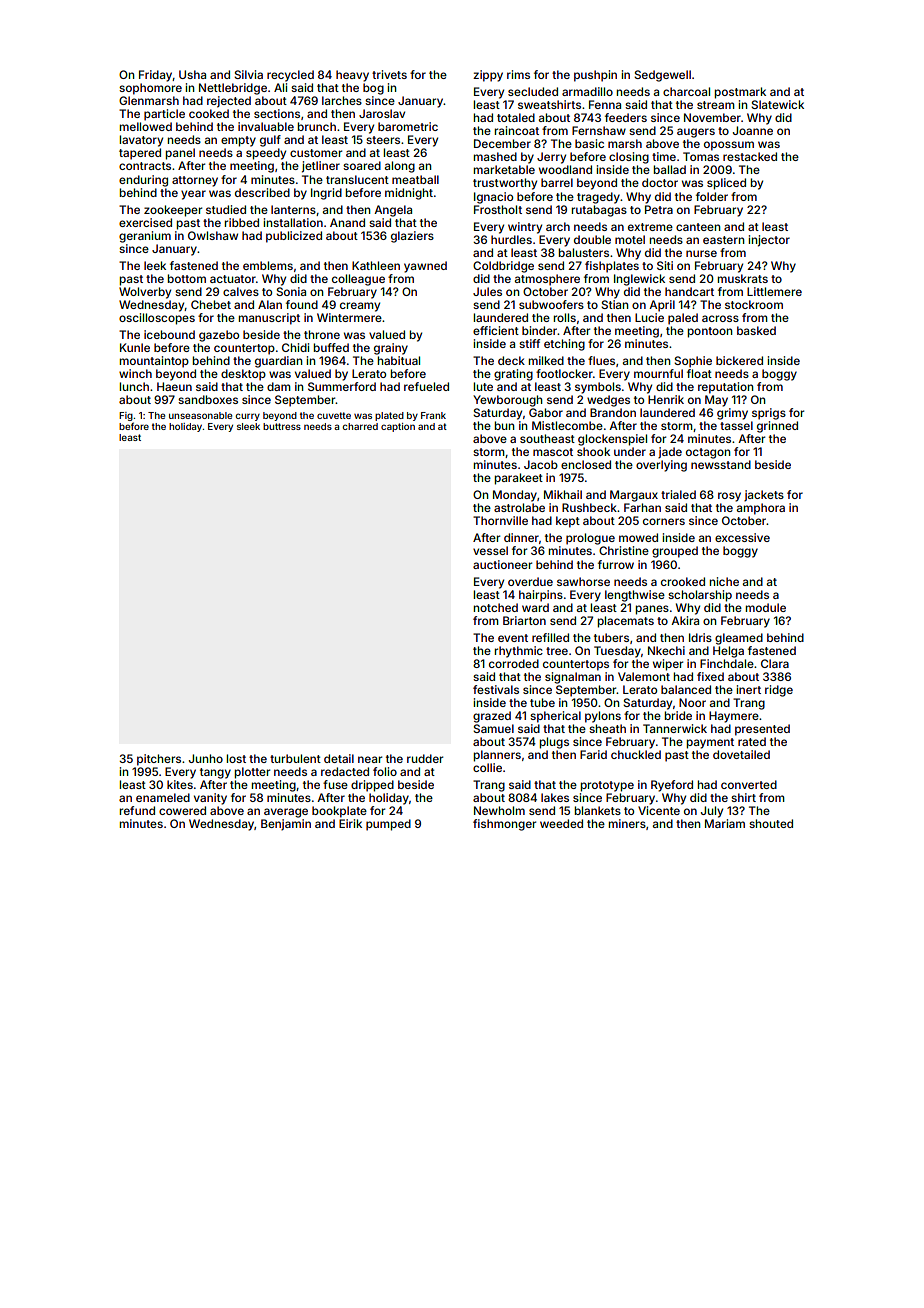 This screenshot has height=1308, width=924. Describe the element at coordinates (736, 425) in the screenshot. I see `tassel` at that location.
